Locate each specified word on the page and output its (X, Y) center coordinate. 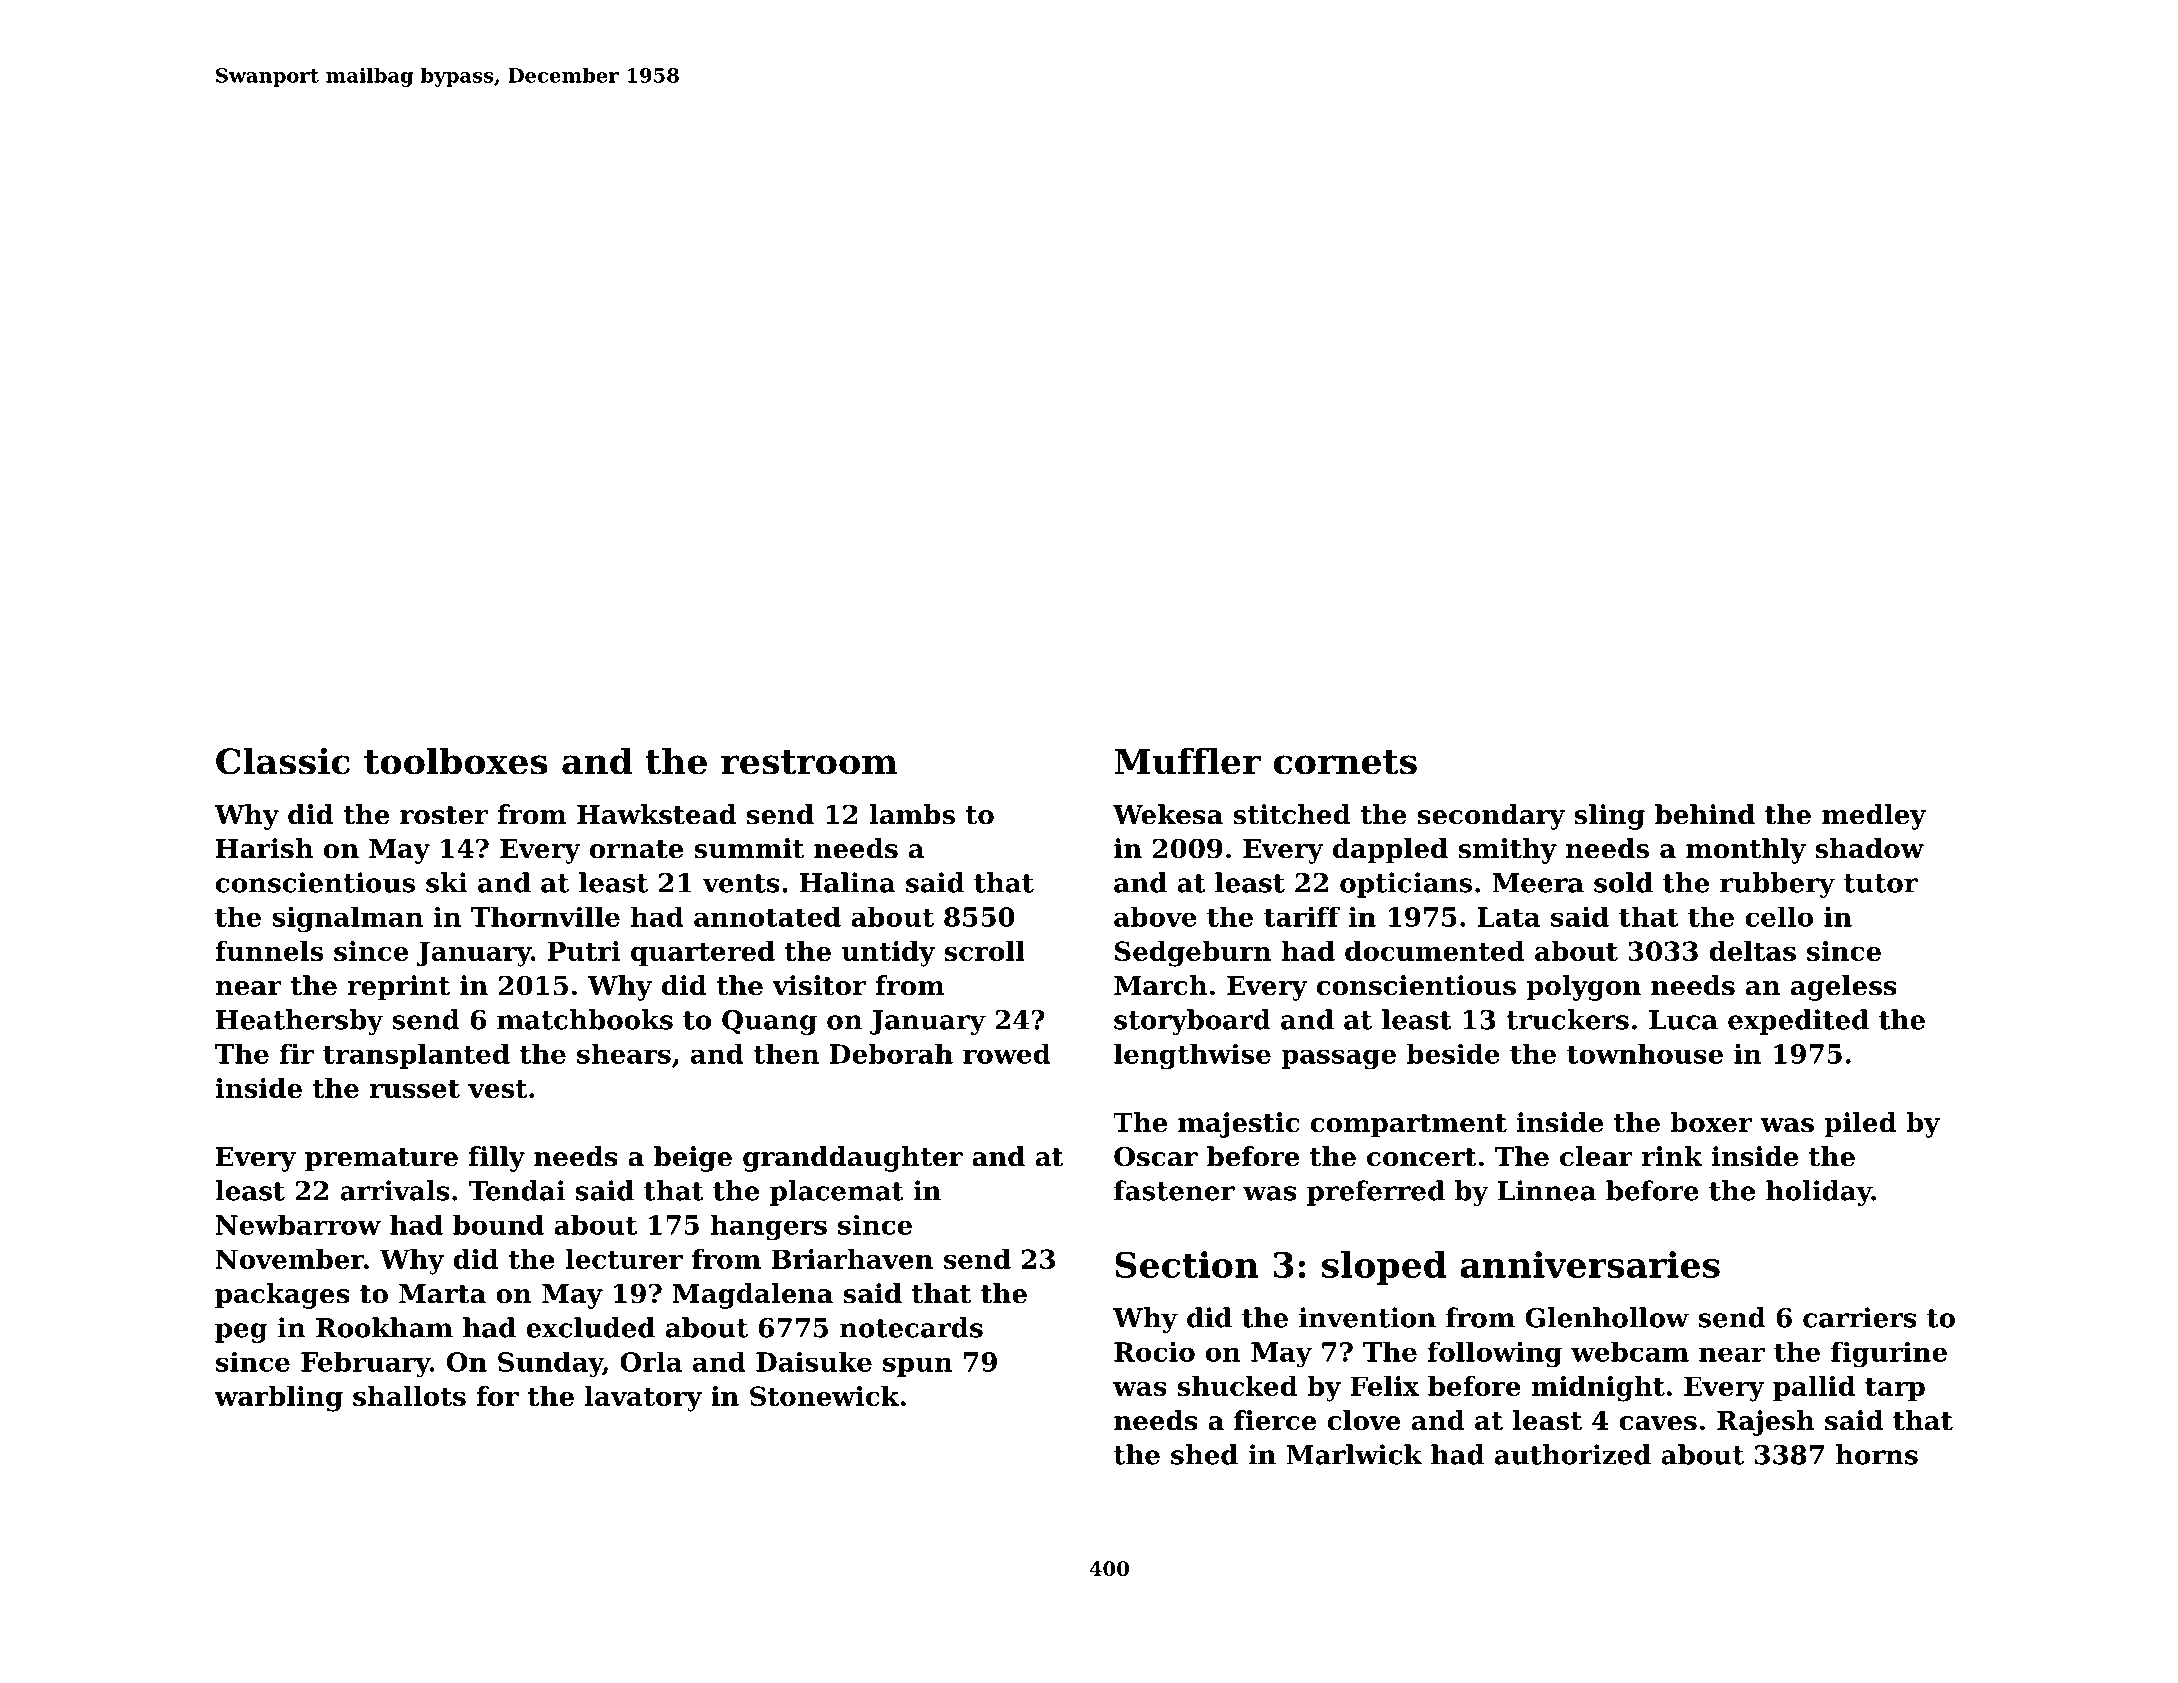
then (786, 1053)
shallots (409, 1396)
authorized (1573, 1454)
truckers (1567, 1019)
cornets (1345, 762)
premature (381, 1160)
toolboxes (456, 761)
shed (1204, 1454)
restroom (809, 762)
